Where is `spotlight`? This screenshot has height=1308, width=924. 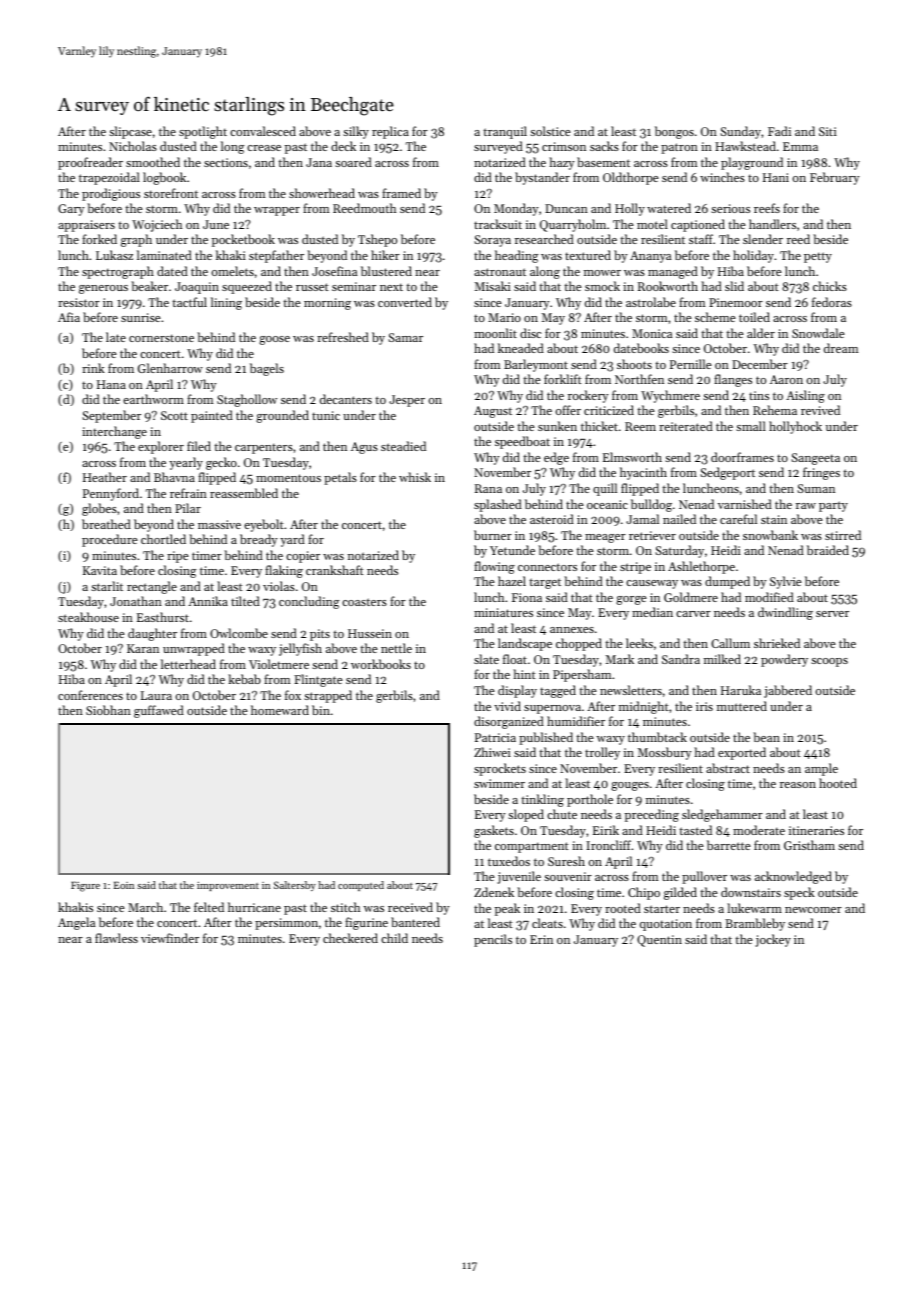
spotlight is located at coordinates (203, 132).
